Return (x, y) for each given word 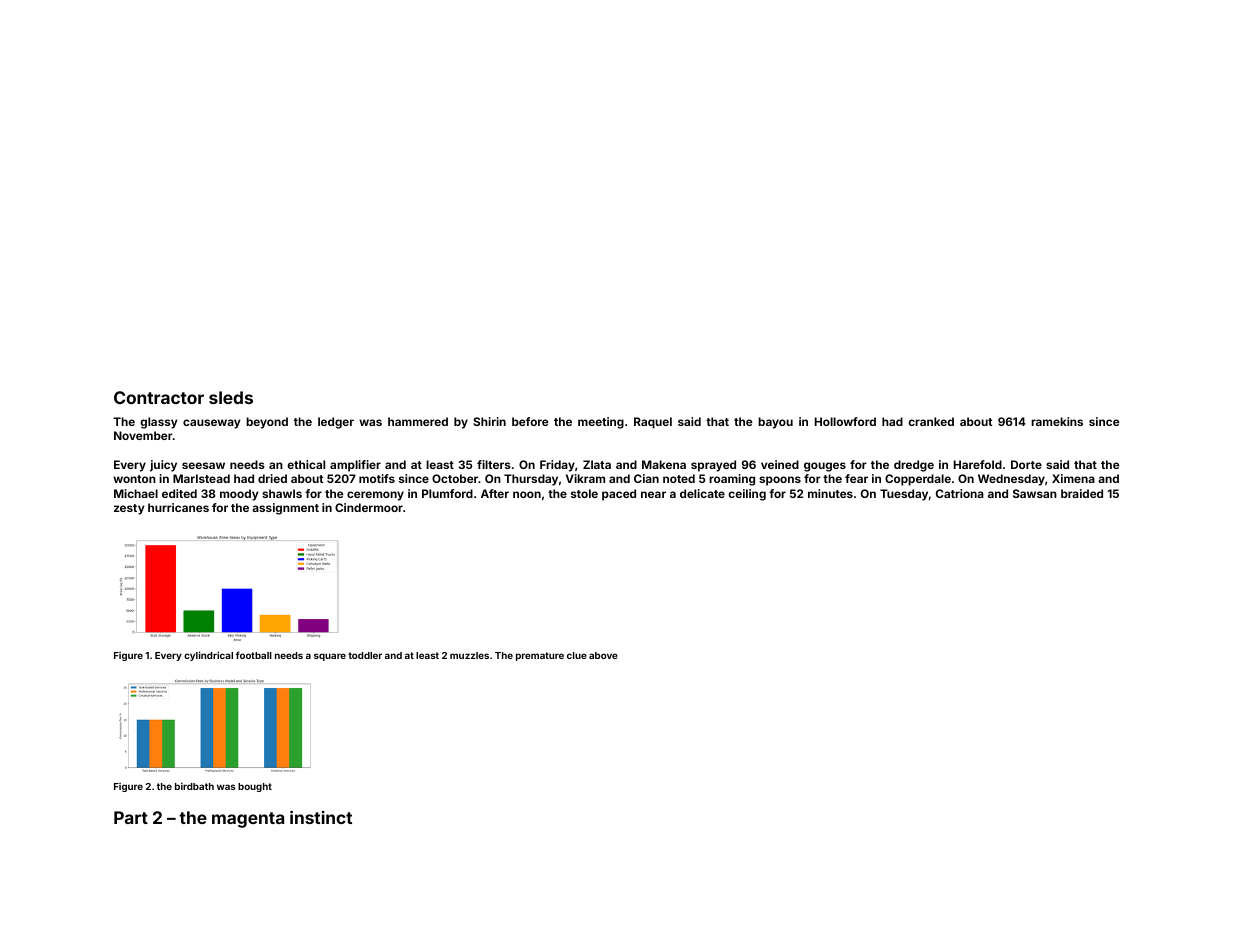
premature (540, 656)
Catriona (960, 493)
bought (255, 787)
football (254, 655)
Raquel (653, 423)
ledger (336, 423)
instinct (321, 817)
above (603, 655)
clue (577, 655)
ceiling (747, 495)
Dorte (1026, 464)
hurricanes (178, 507)
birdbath (194, 786)
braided (1082, 493)
